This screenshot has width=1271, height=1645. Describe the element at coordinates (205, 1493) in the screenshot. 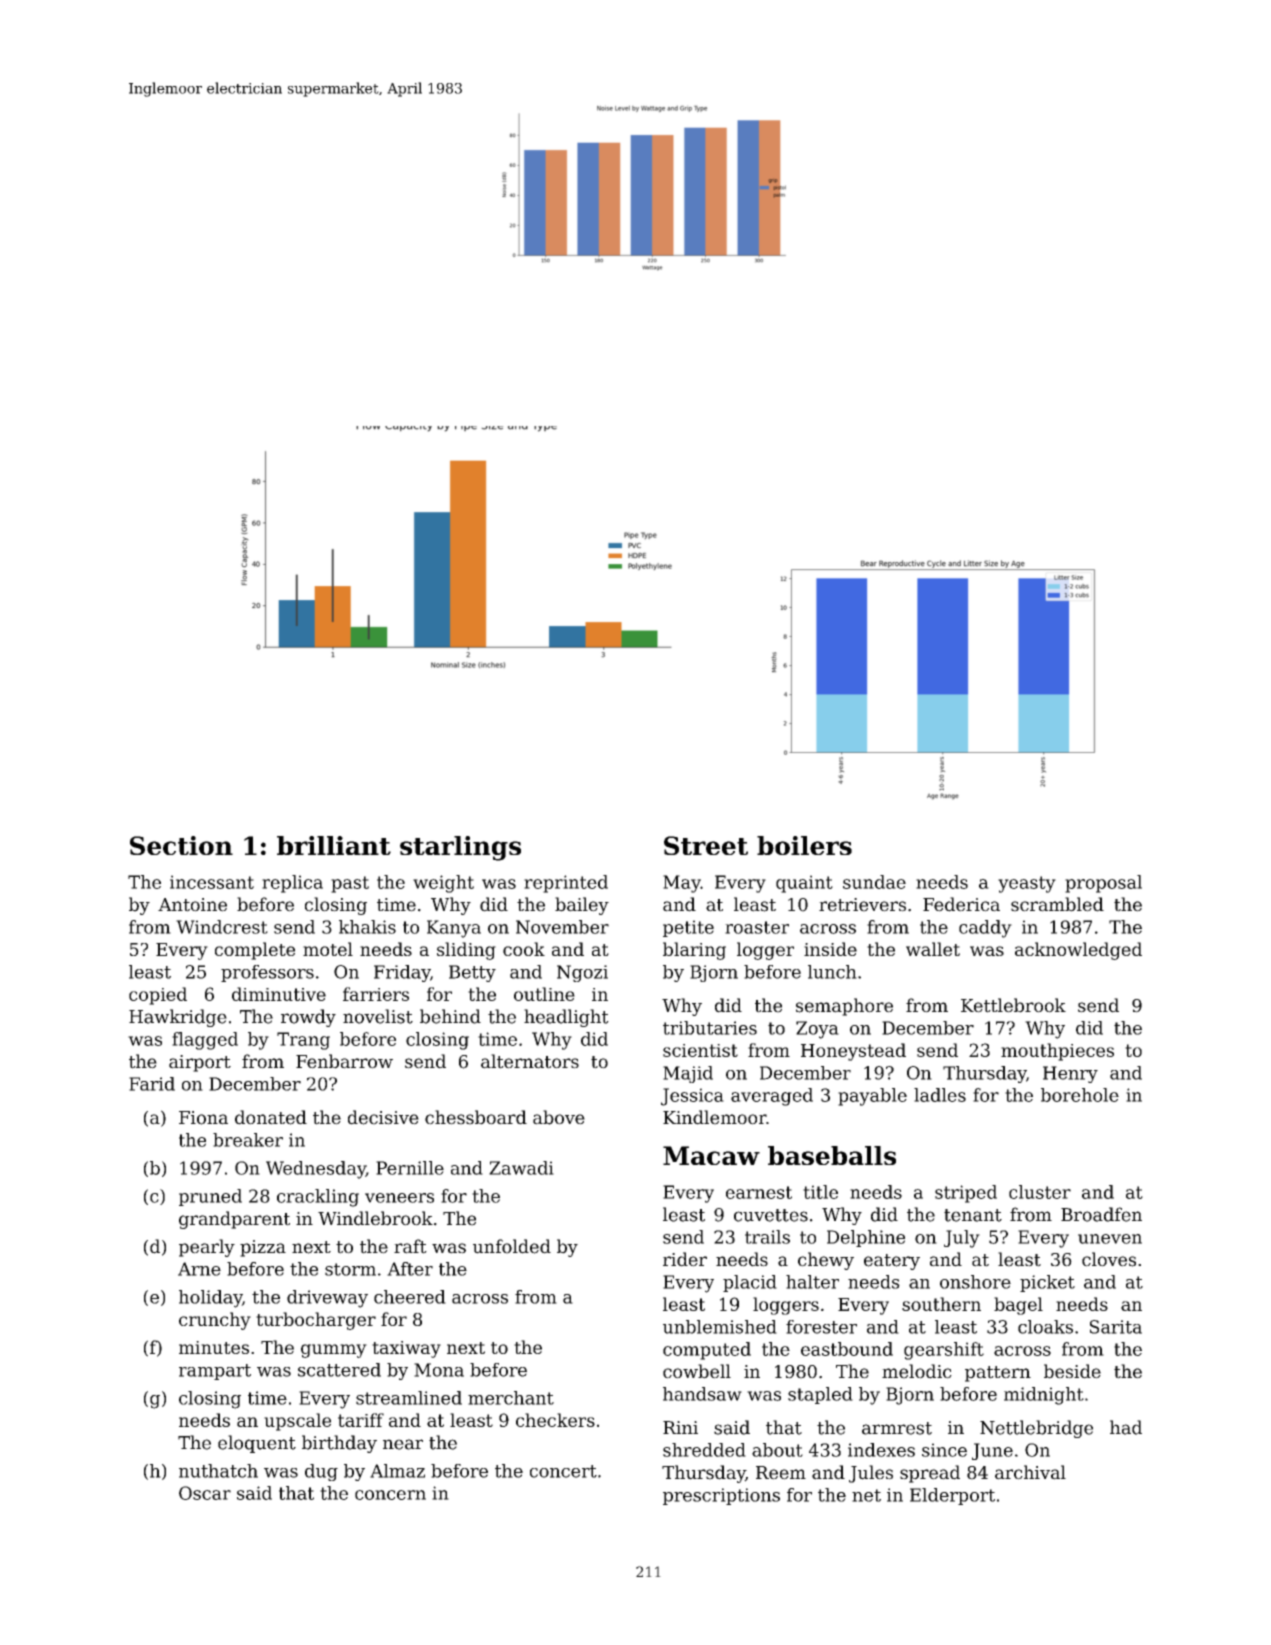

I see `Oscar` at that location.
